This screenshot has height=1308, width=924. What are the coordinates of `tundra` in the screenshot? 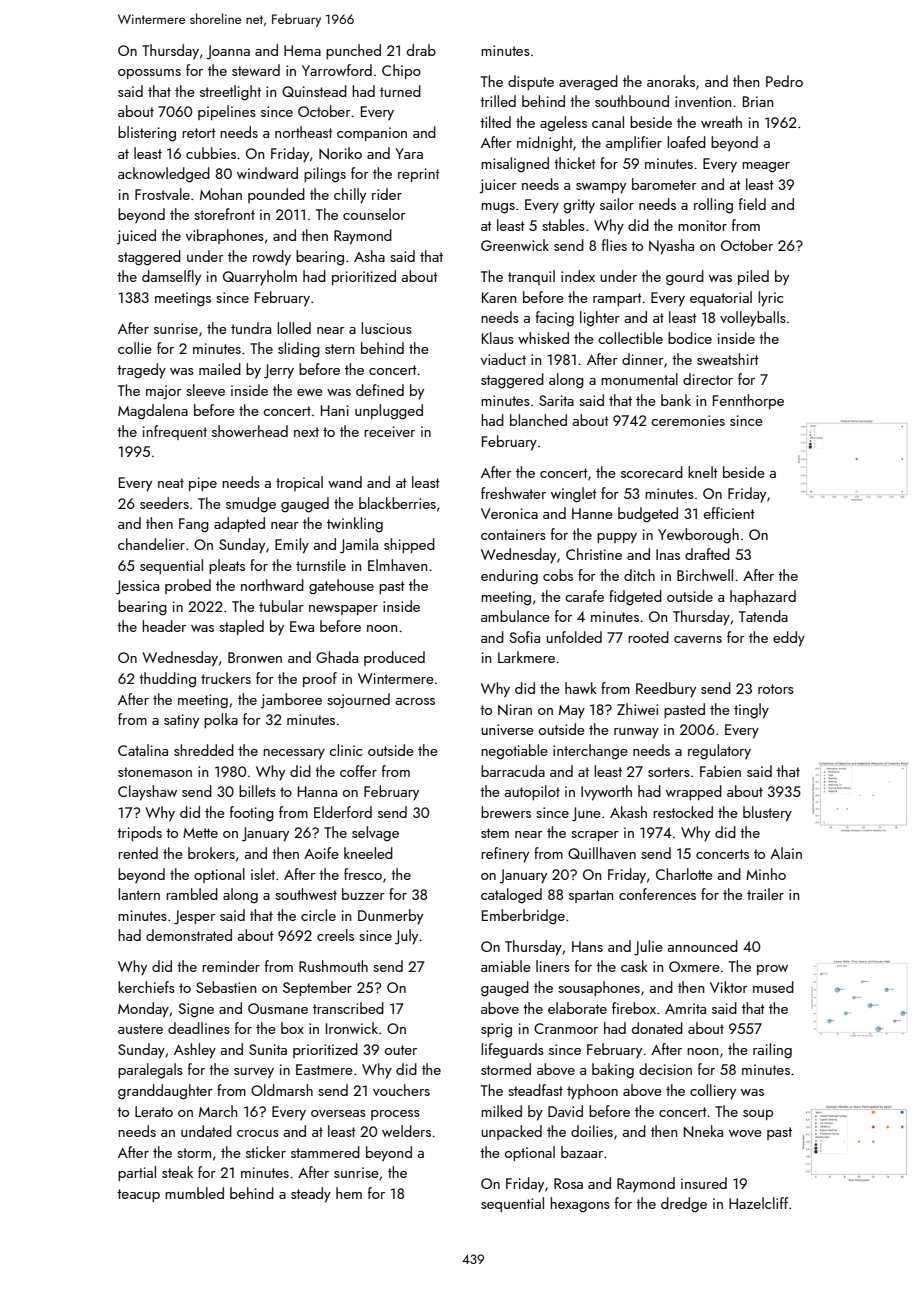 It's located at (251, 328).
